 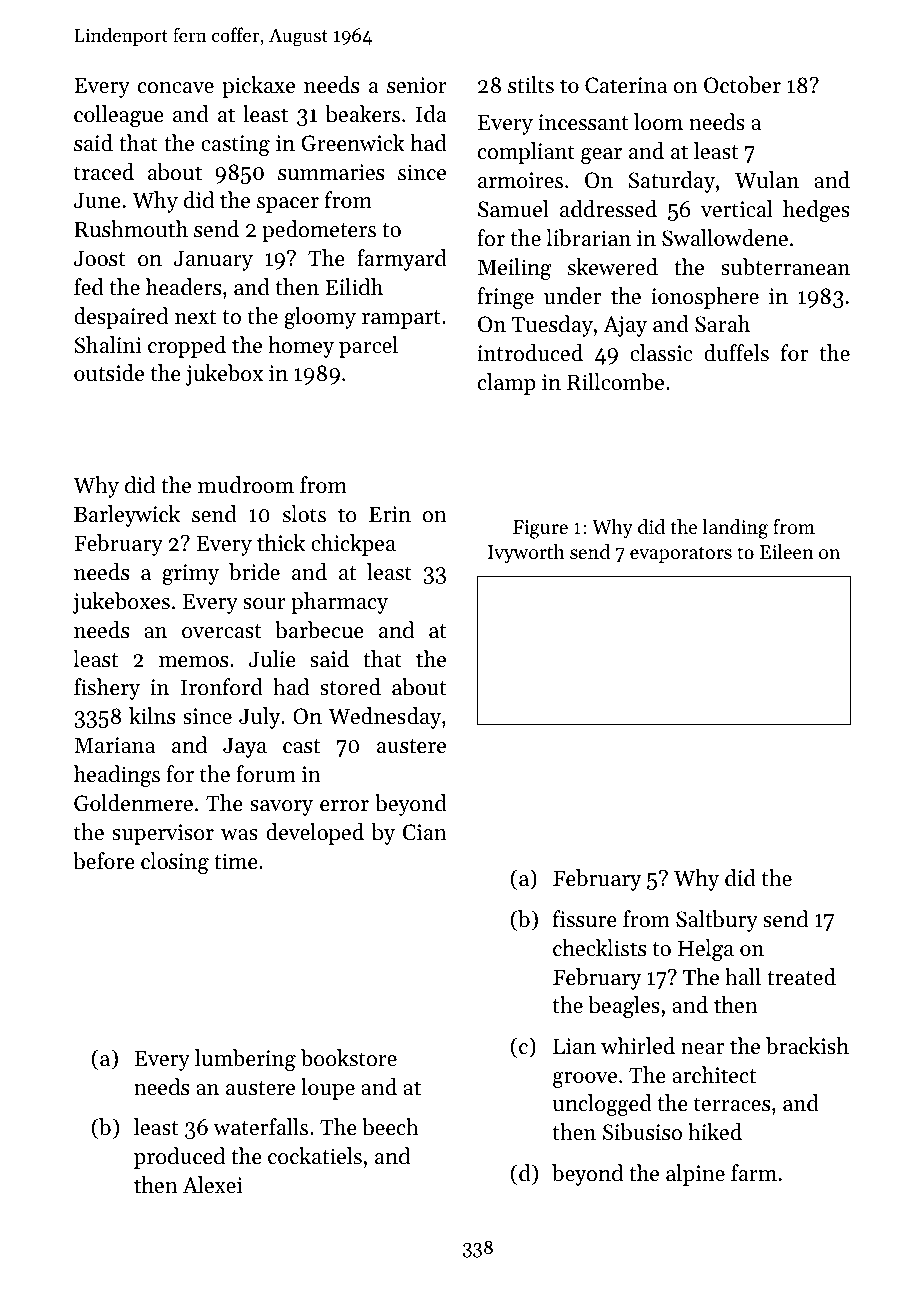 What do you see at coordinates (705, 298) in the screenshot?
I see `ionosphere` at bounding box center [705, 298].
